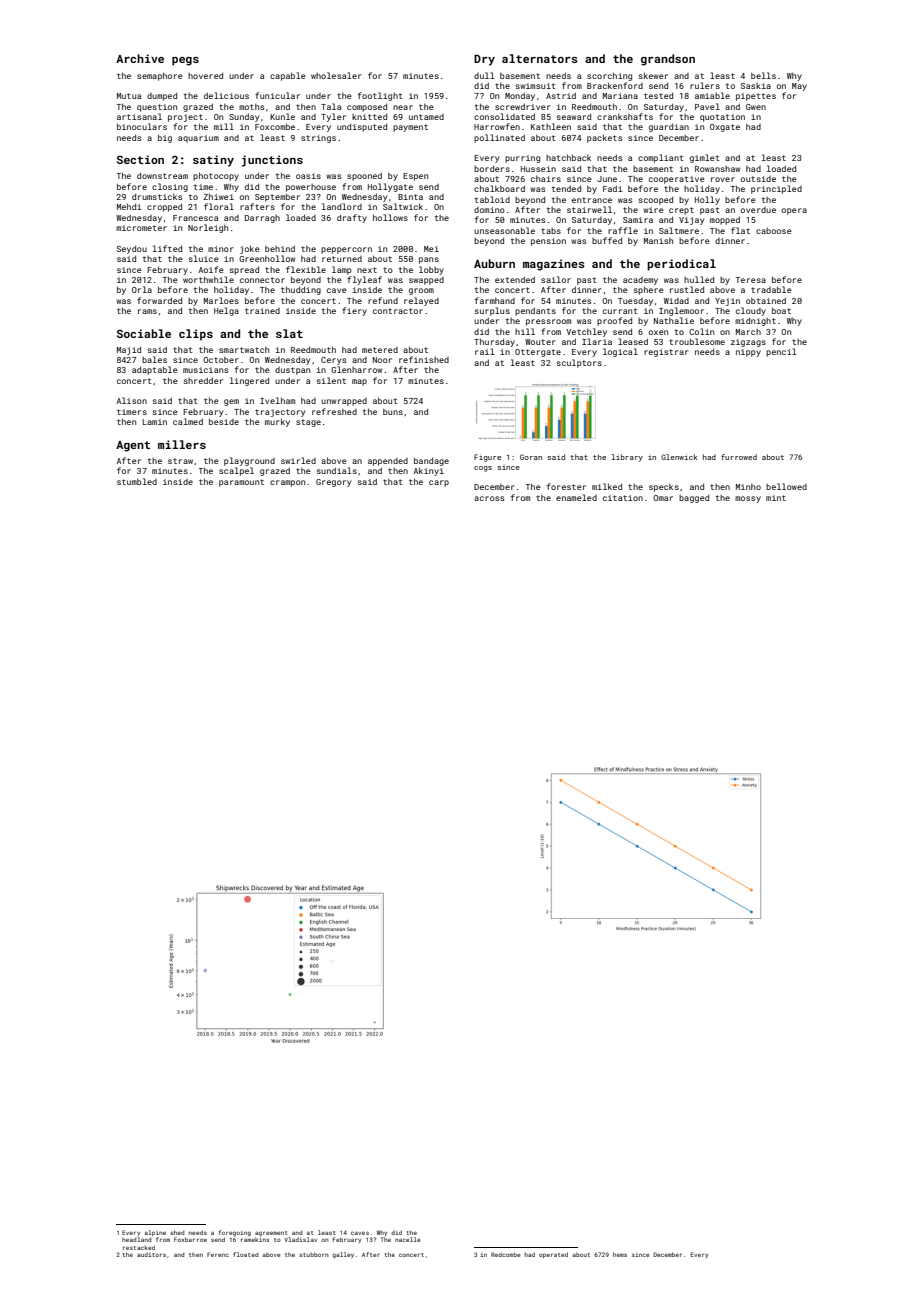  Describe the element at coordinates (155, 1233) in the screenshot. I see `alpine` at that location.
